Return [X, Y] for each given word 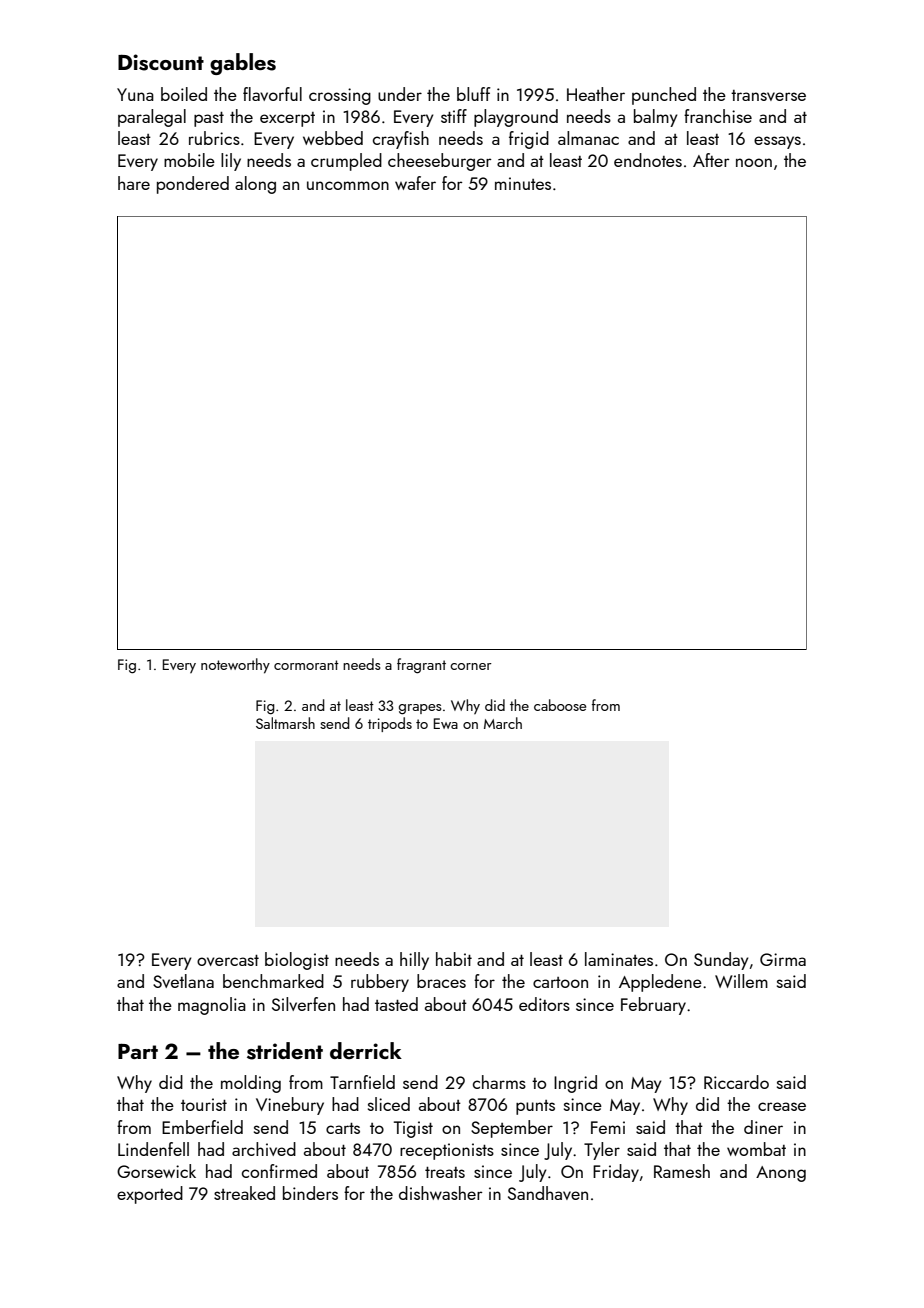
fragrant [421, 666]
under [400, 94]
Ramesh [682, 1171]
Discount [161, 62]
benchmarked [273, 981]
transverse [768, 95]
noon [754, 162]
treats [445, 1172]
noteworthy [235, 666]
